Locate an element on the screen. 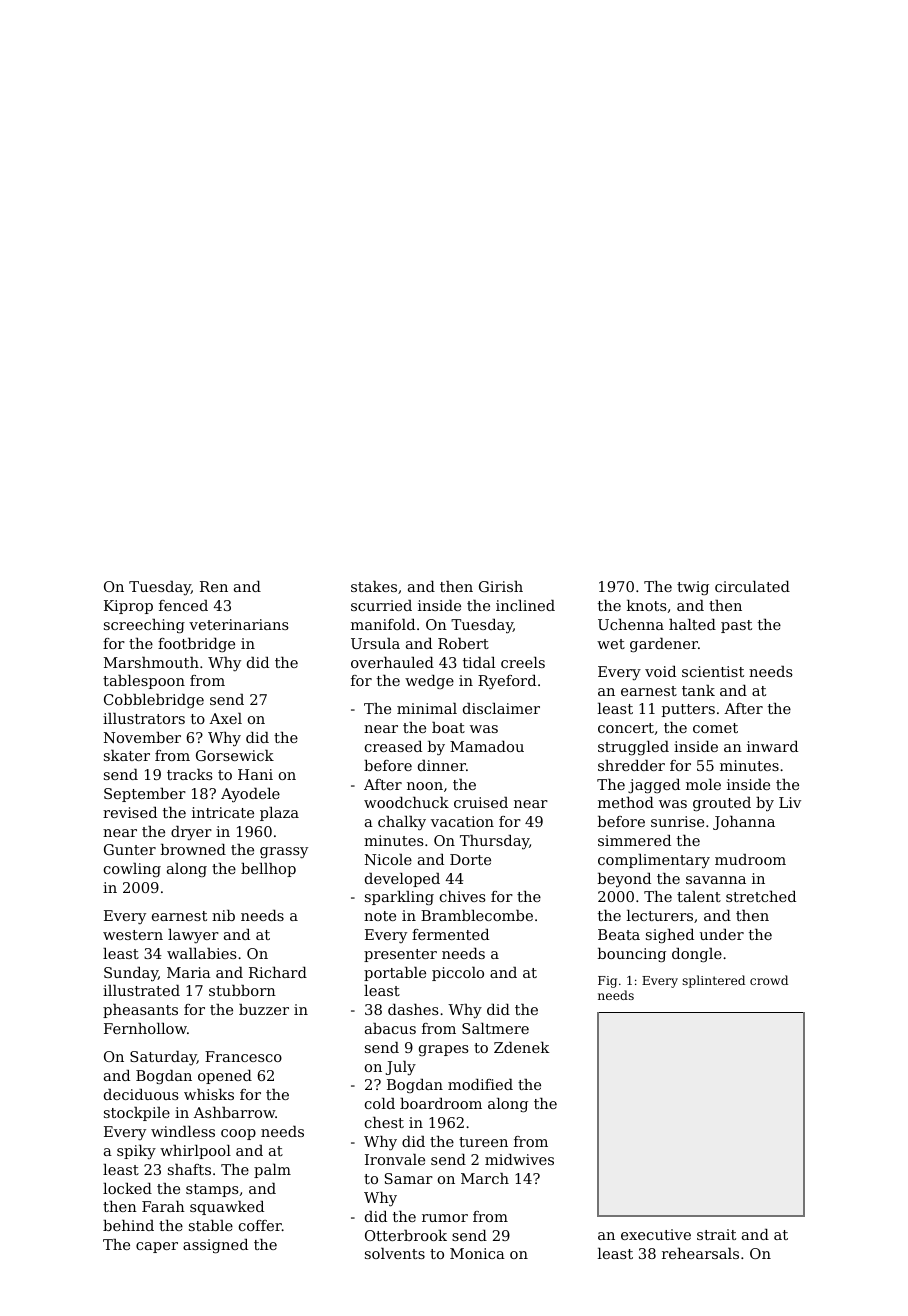  Gunter is located at coordinates (130, 849).
